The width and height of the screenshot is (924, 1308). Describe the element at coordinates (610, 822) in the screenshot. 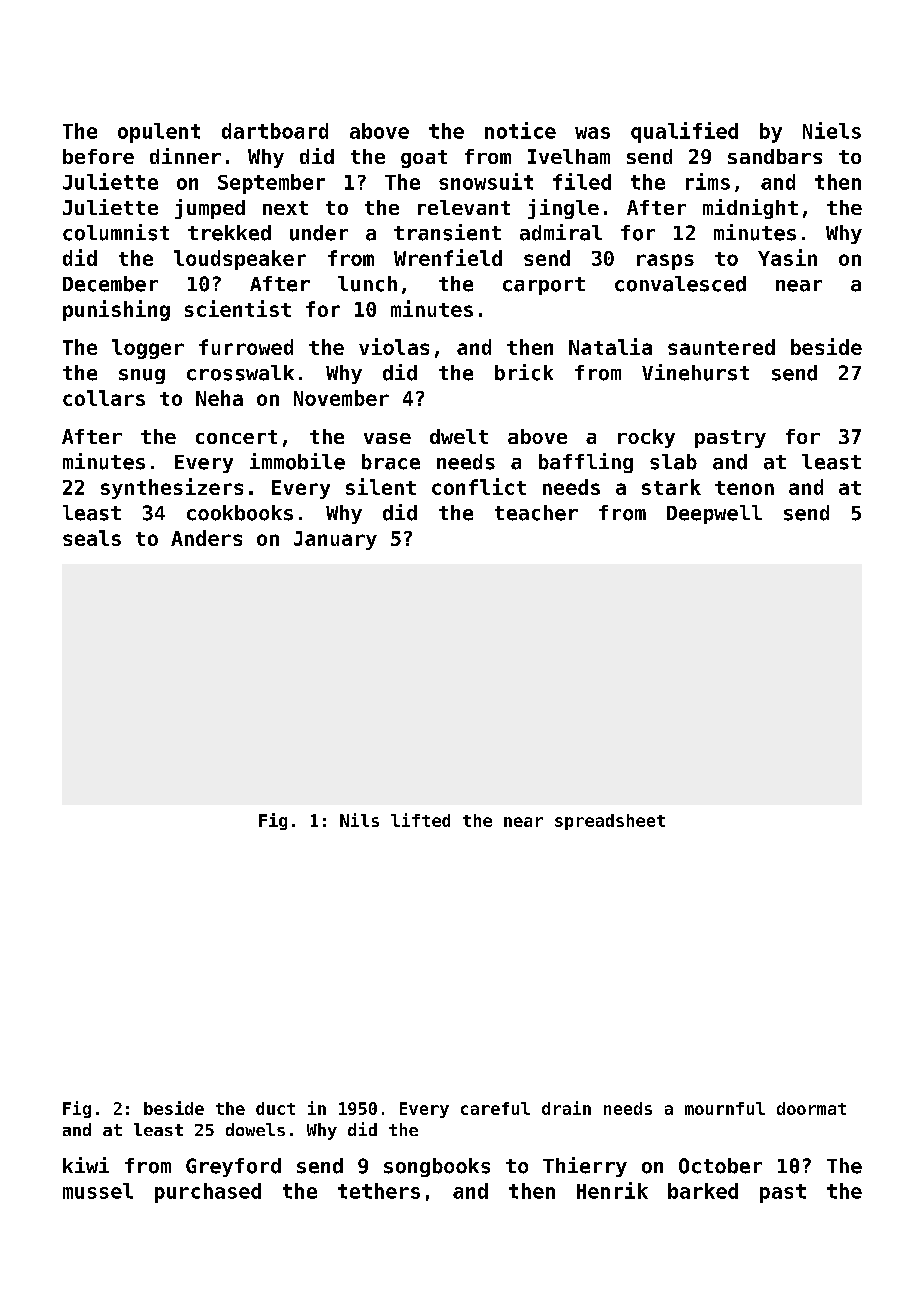

I see `spreadsheet` at that location.
